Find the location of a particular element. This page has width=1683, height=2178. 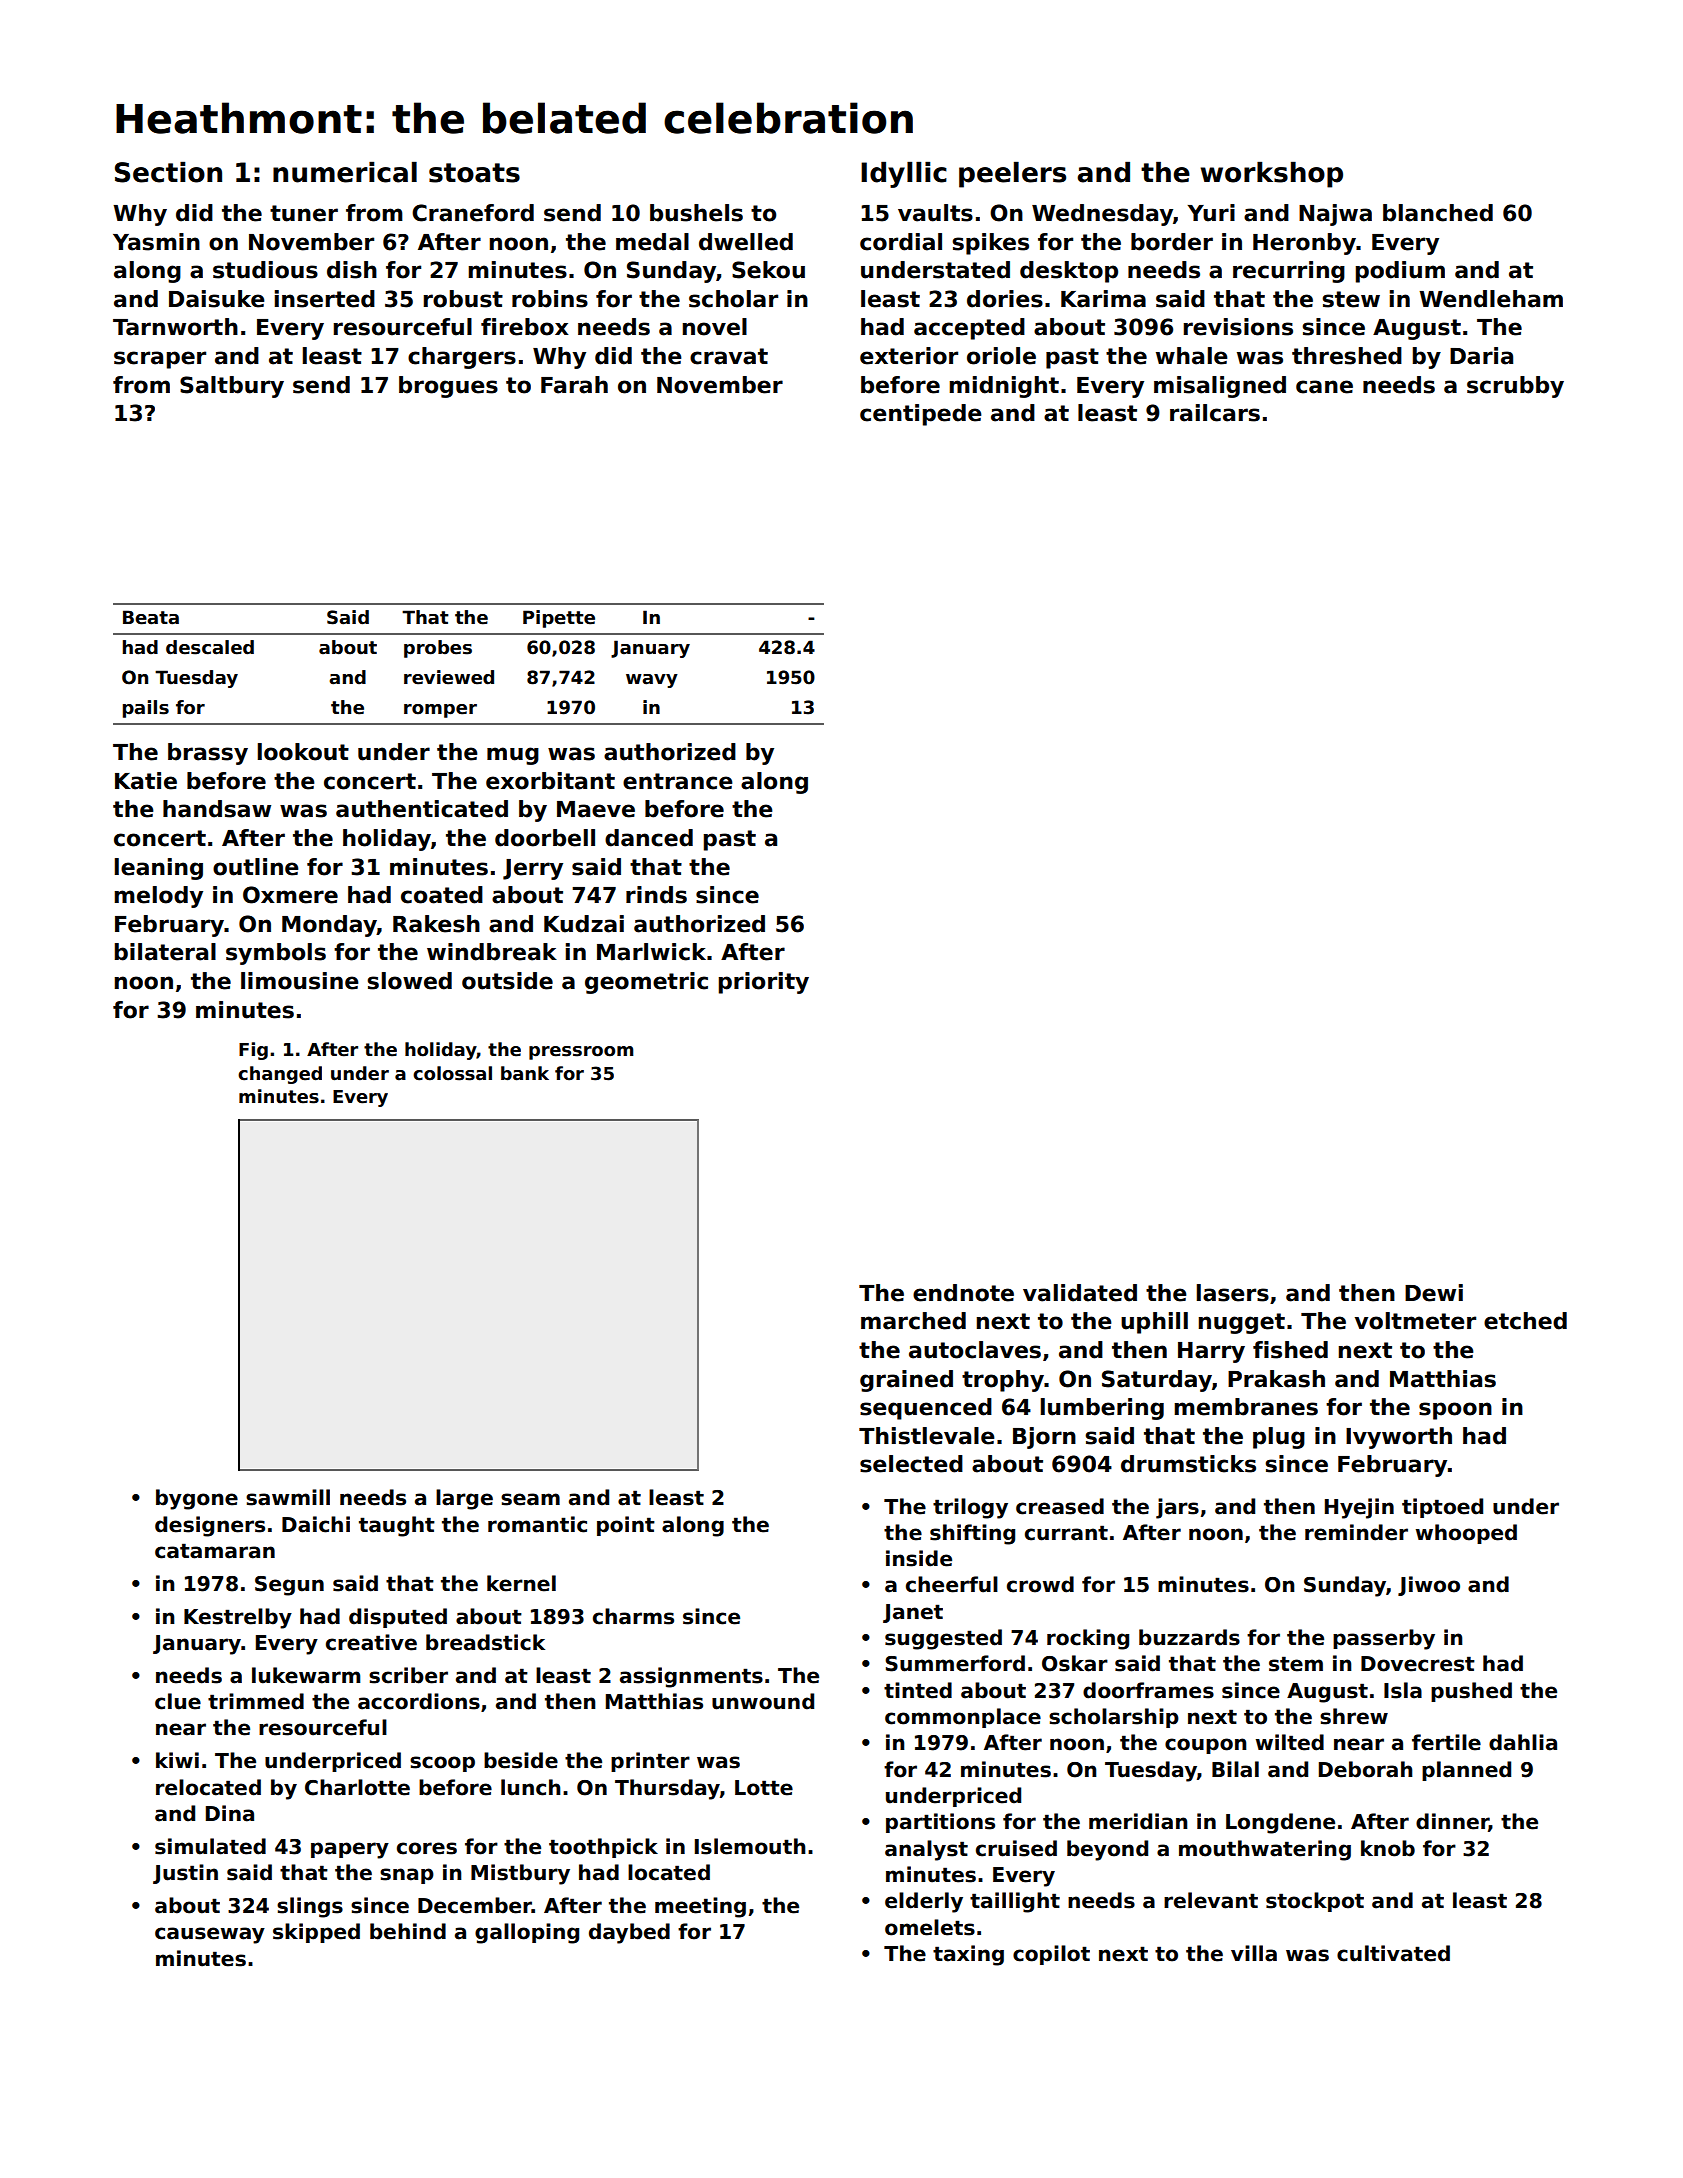

exterior is located at coordinates (909, 356).
